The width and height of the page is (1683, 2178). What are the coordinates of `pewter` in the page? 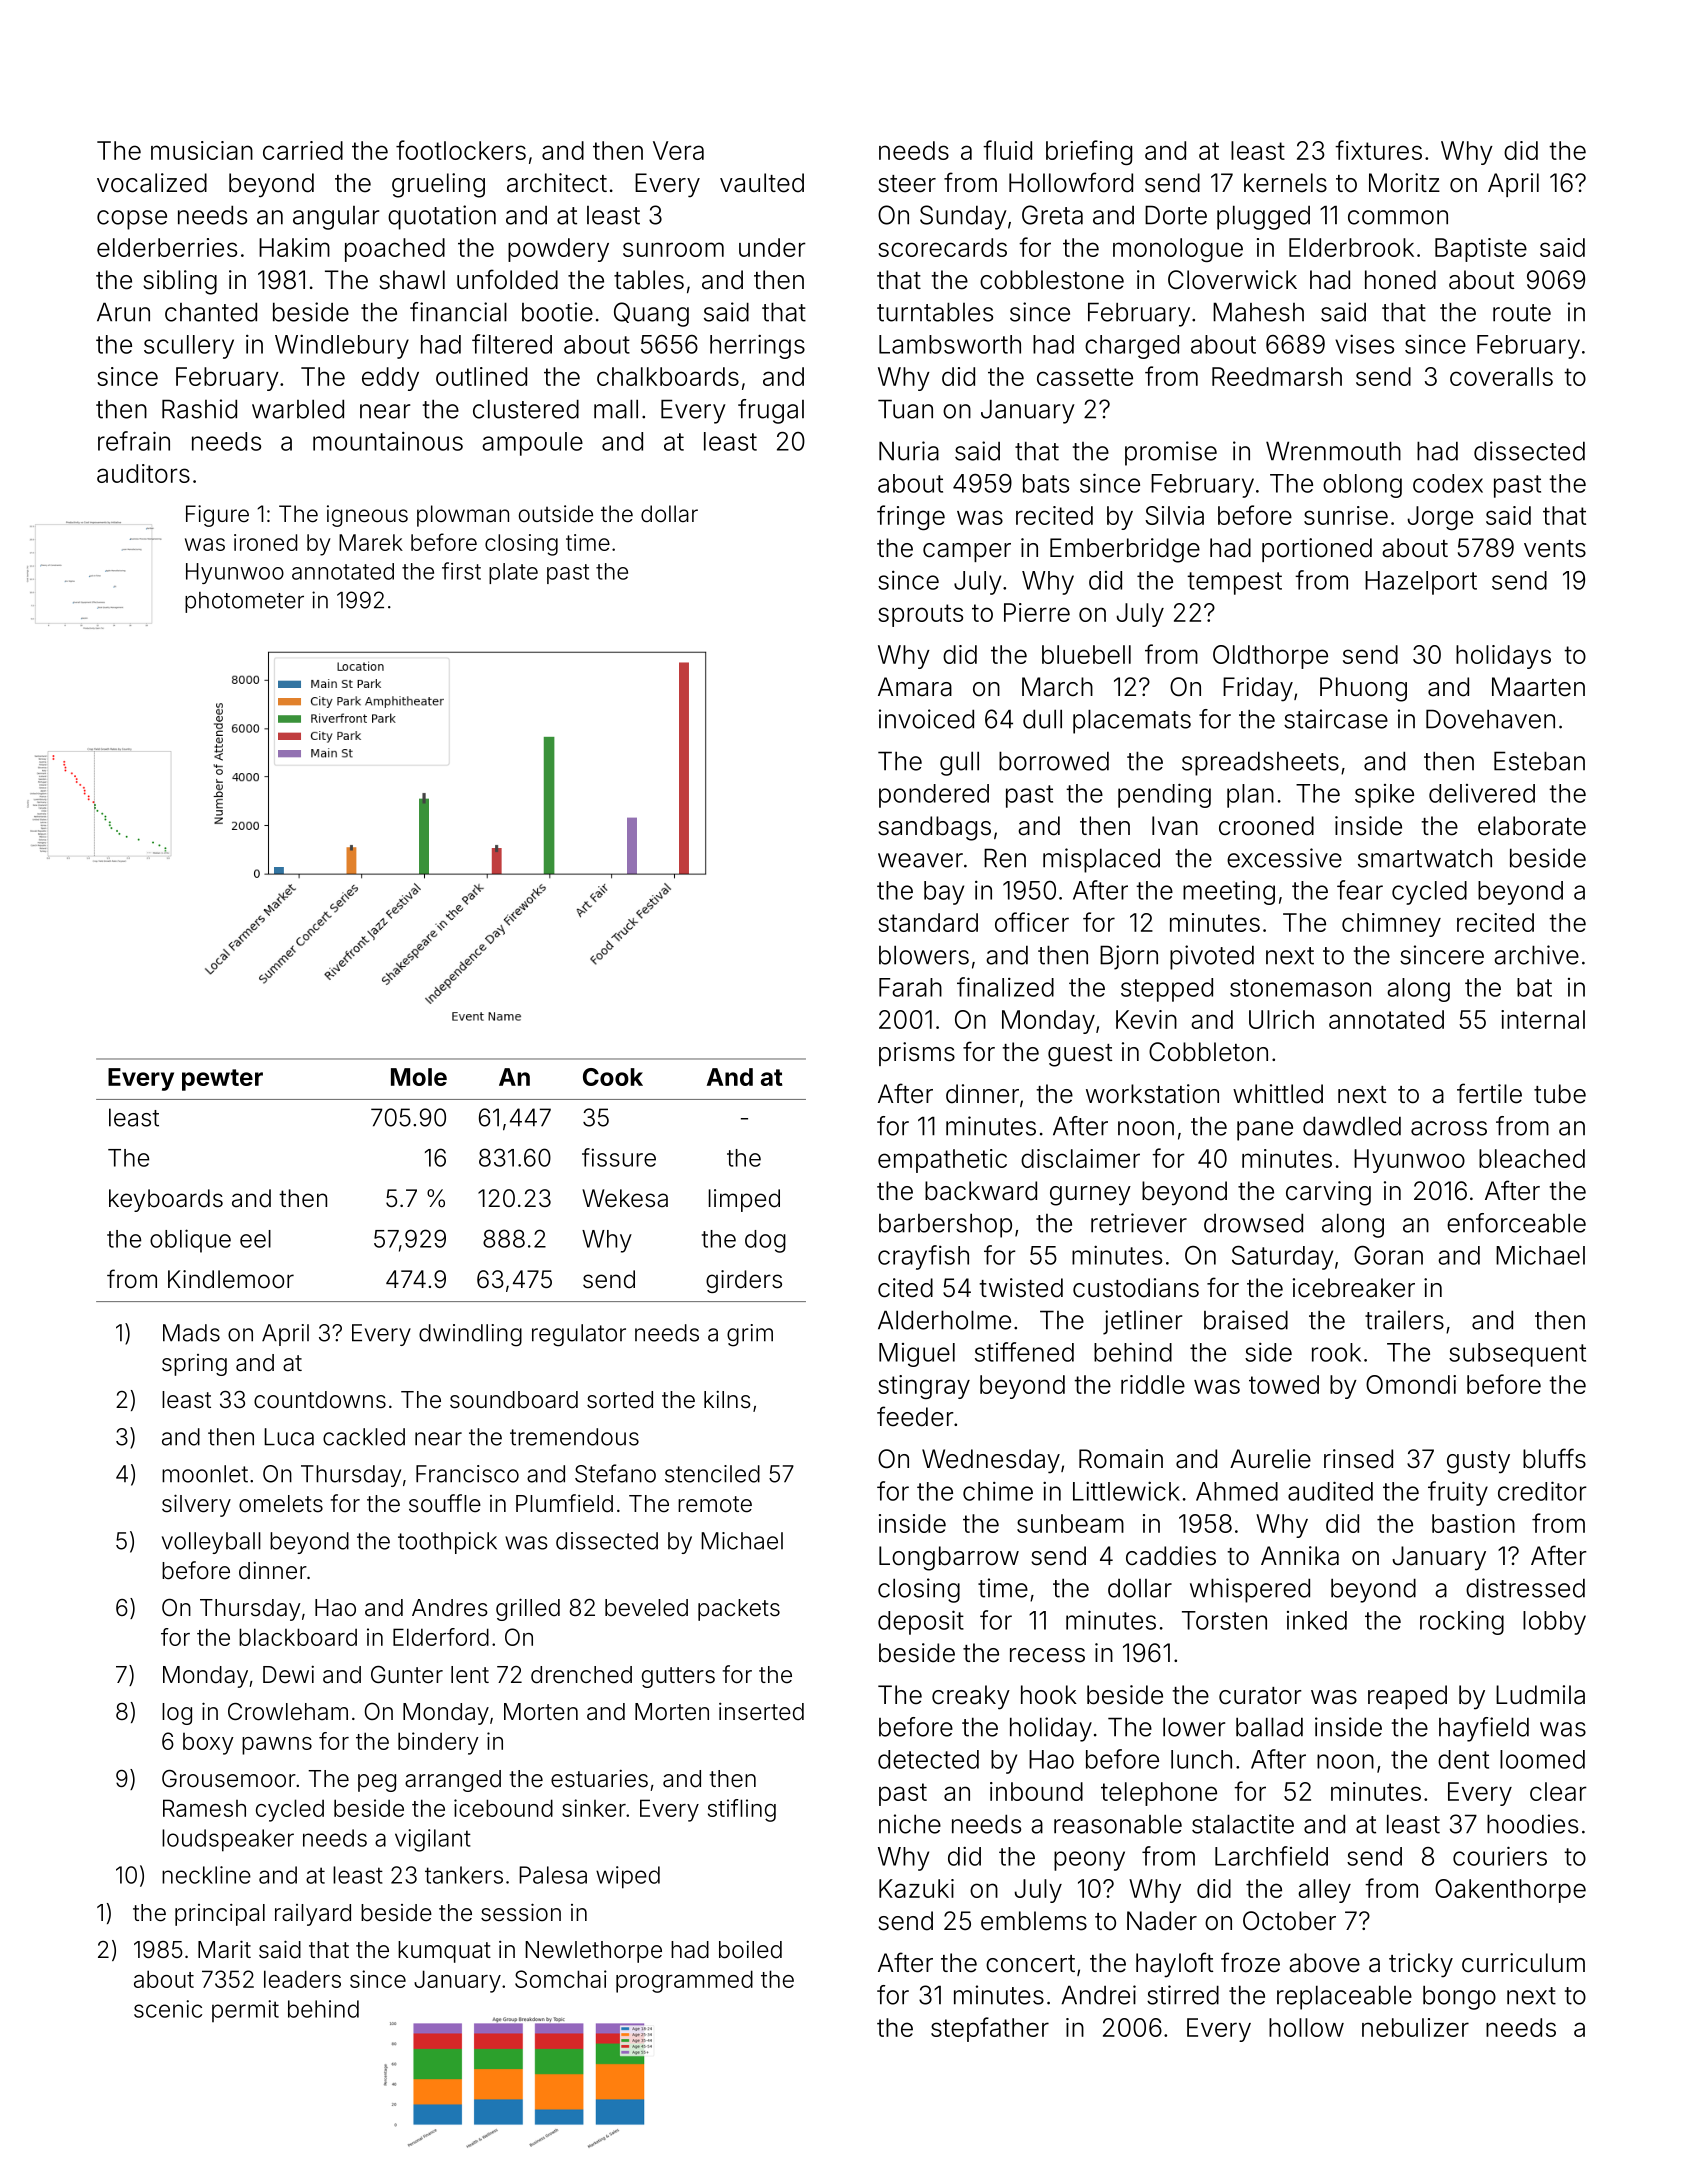 It's located at (222, 1080).
